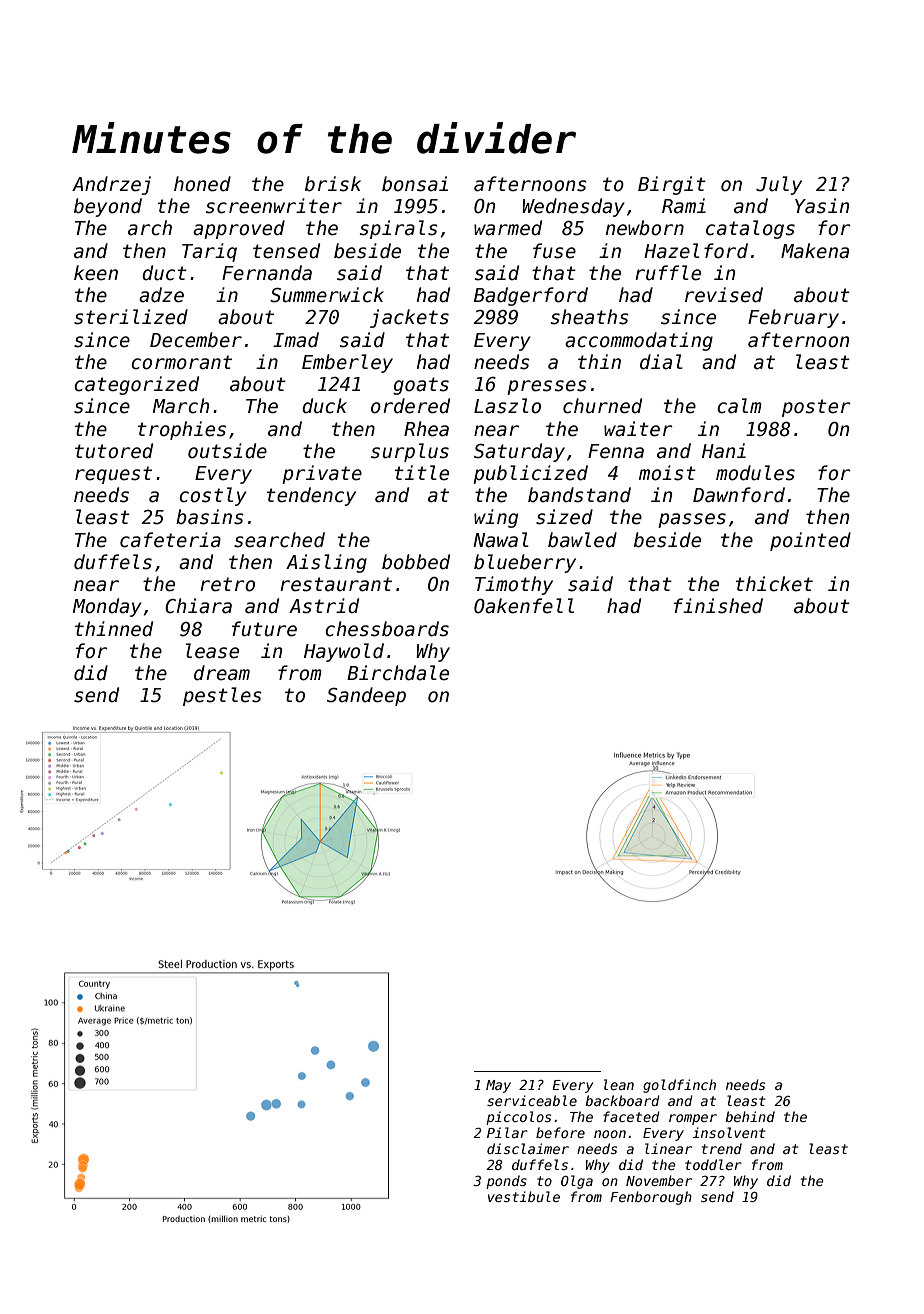 The height and width of the image is (1314, 924). I want to click on finished, so click(718, 606).
